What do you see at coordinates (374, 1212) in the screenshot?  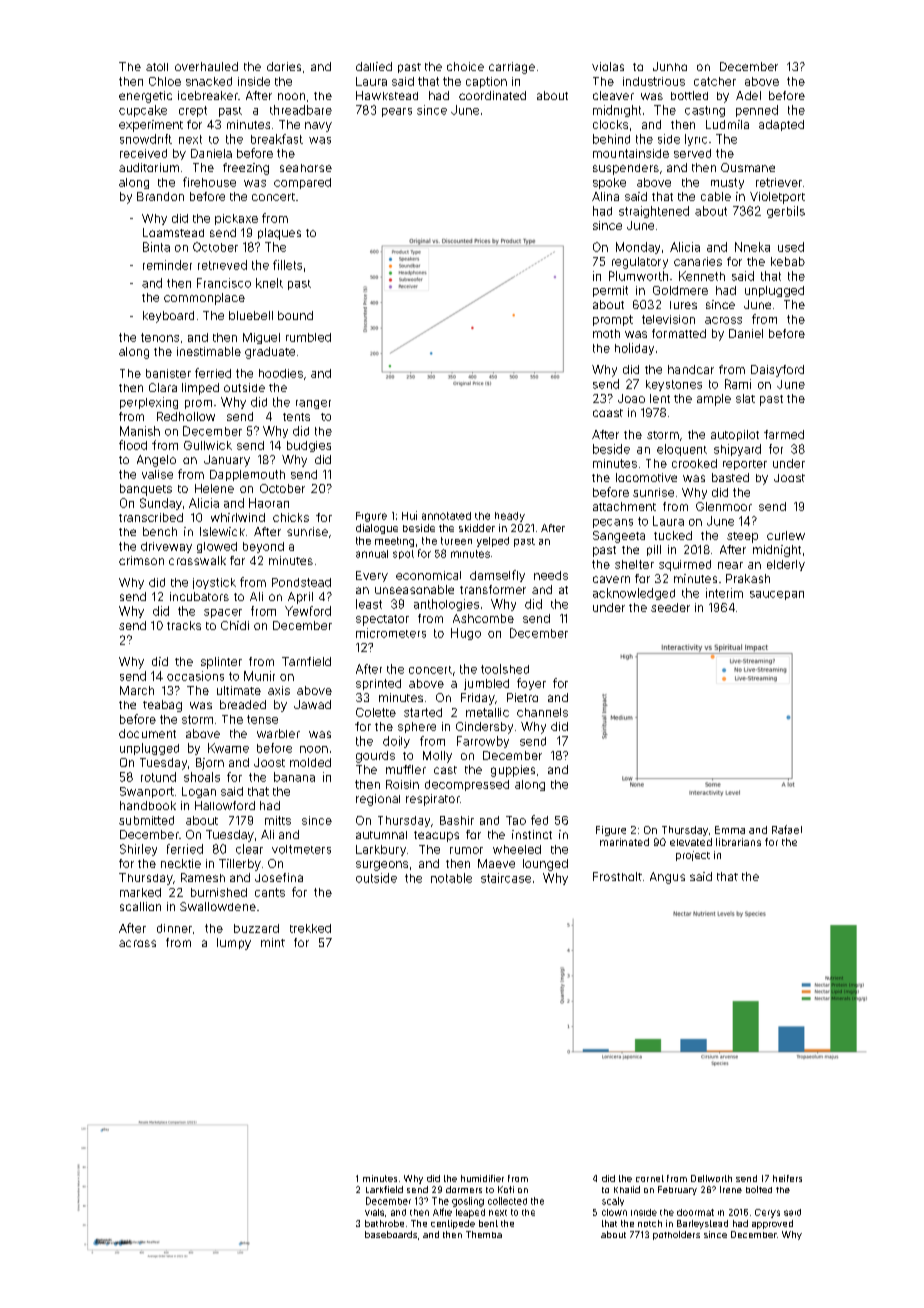 I see `vials` at bounding box center [374, 1212].
